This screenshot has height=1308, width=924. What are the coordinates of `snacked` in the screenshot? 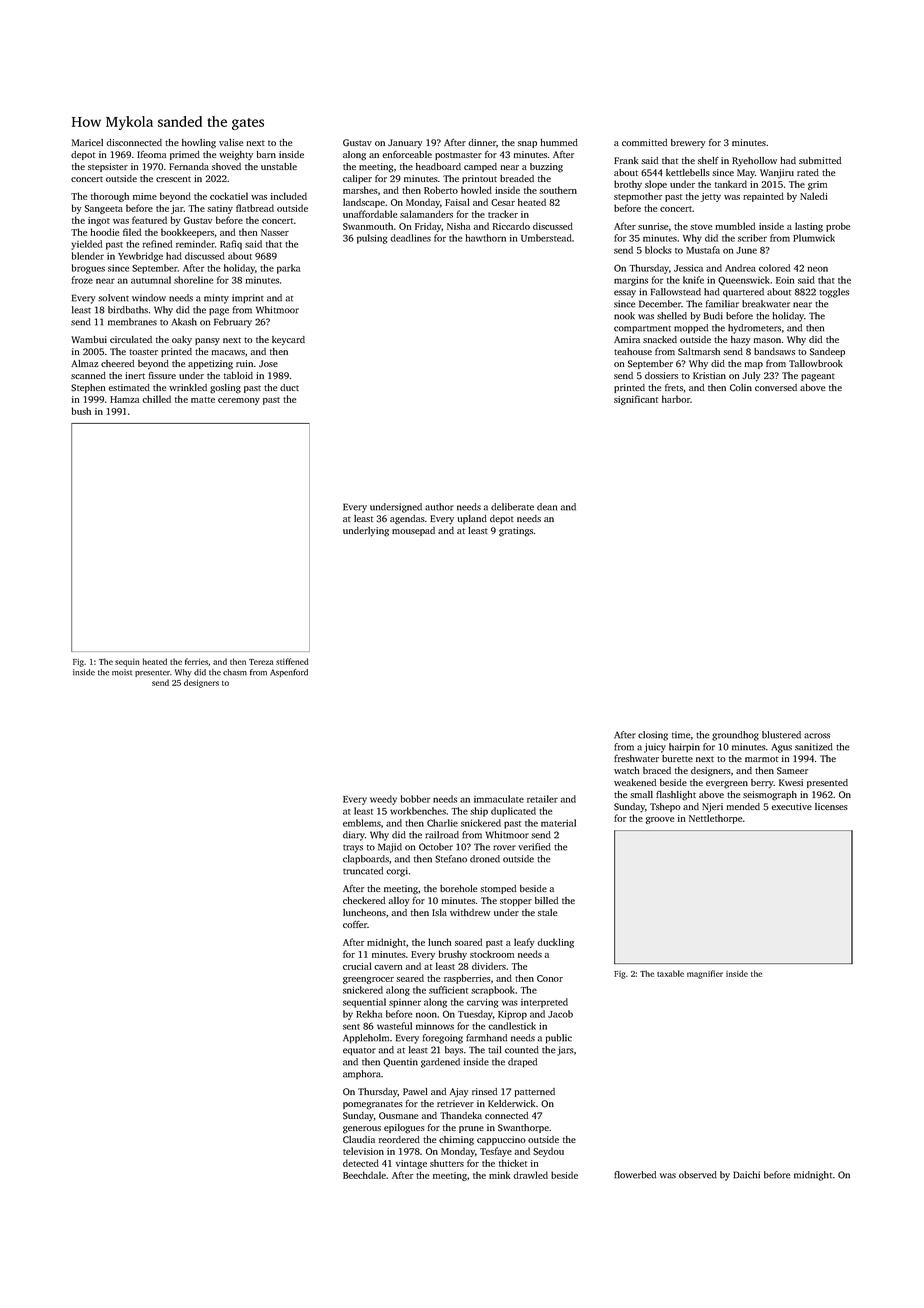 It's located at (660, 339).
